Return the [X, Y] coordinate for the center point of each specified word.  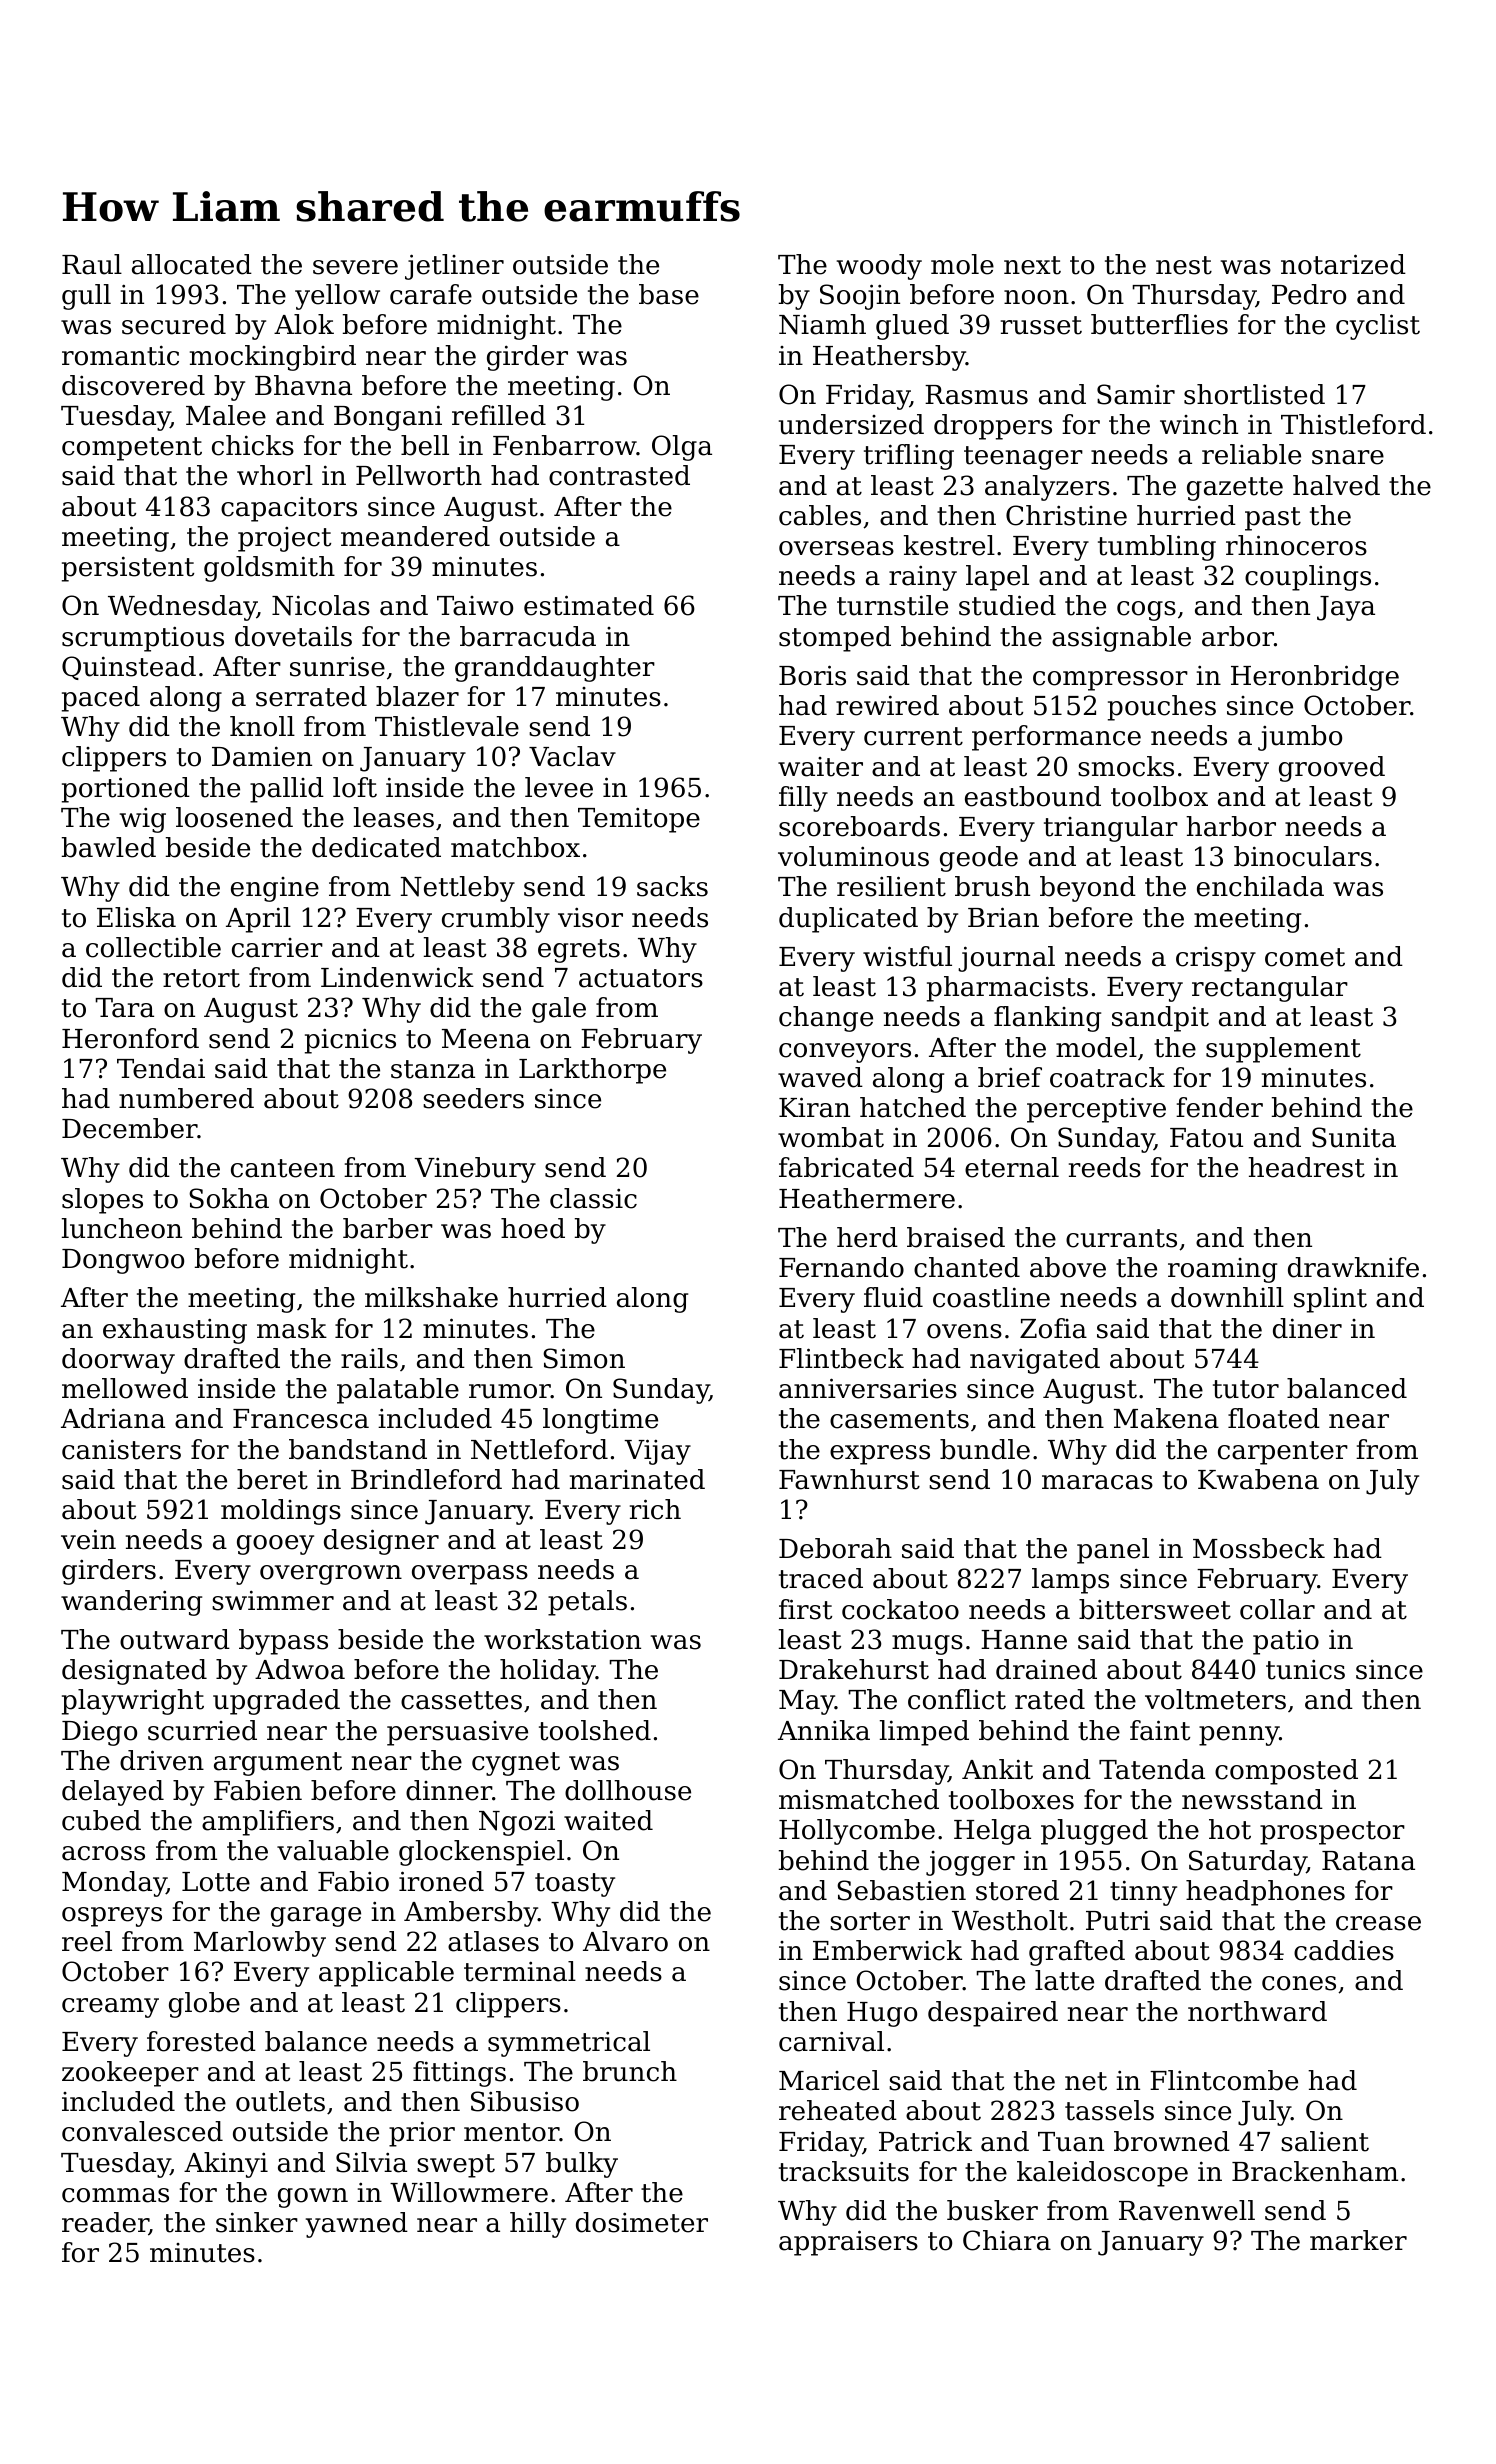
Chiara [1007, 2240]
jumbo [1300, 738]
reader [105, 2224]
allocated [192, 264]
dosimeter [642, 2222]
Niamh [822, 324]
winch [1199, 424]
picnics [350, 1041]
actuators [641, 978]
